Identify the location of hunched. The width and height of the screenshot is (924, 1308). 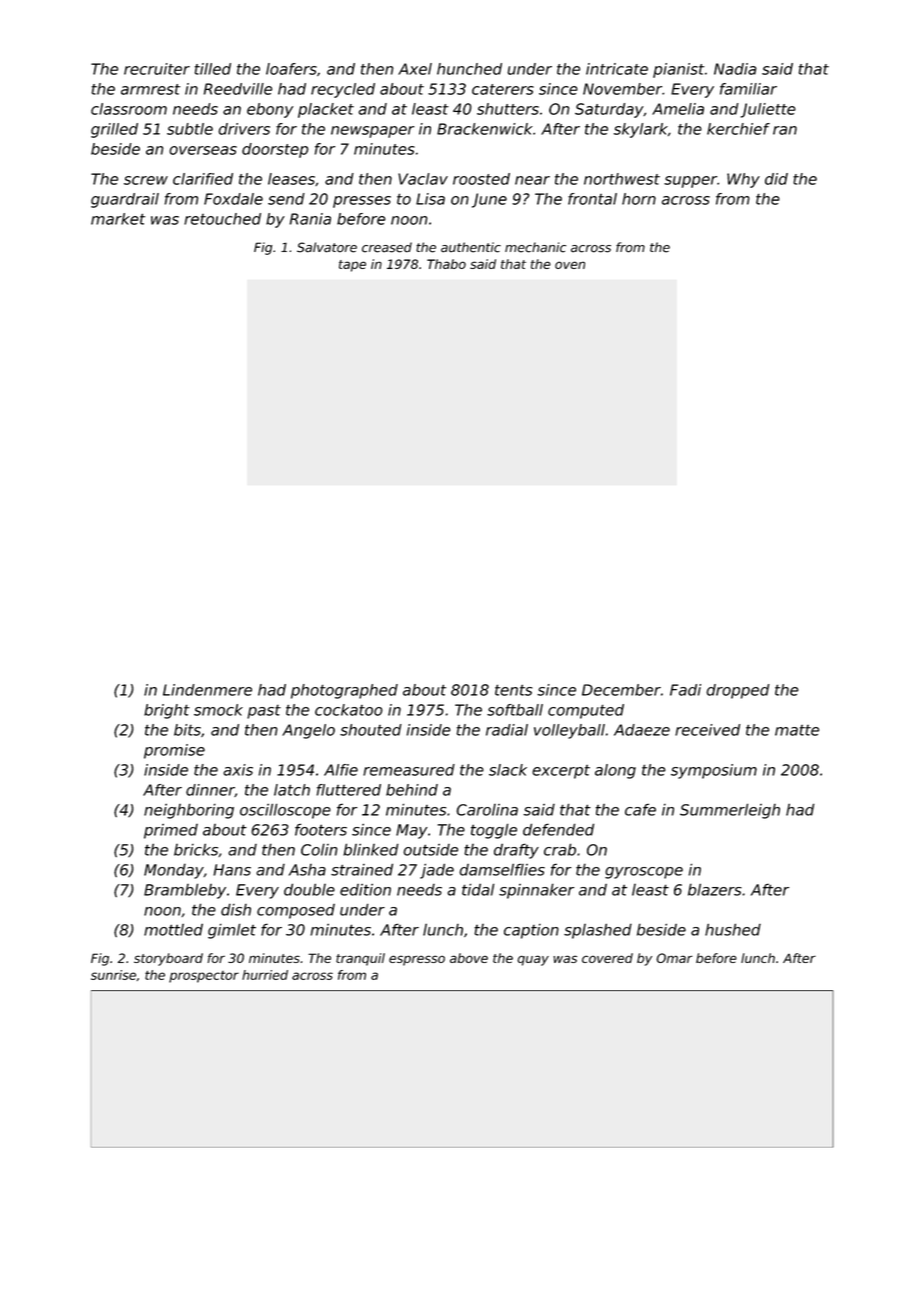
(469, 69).
